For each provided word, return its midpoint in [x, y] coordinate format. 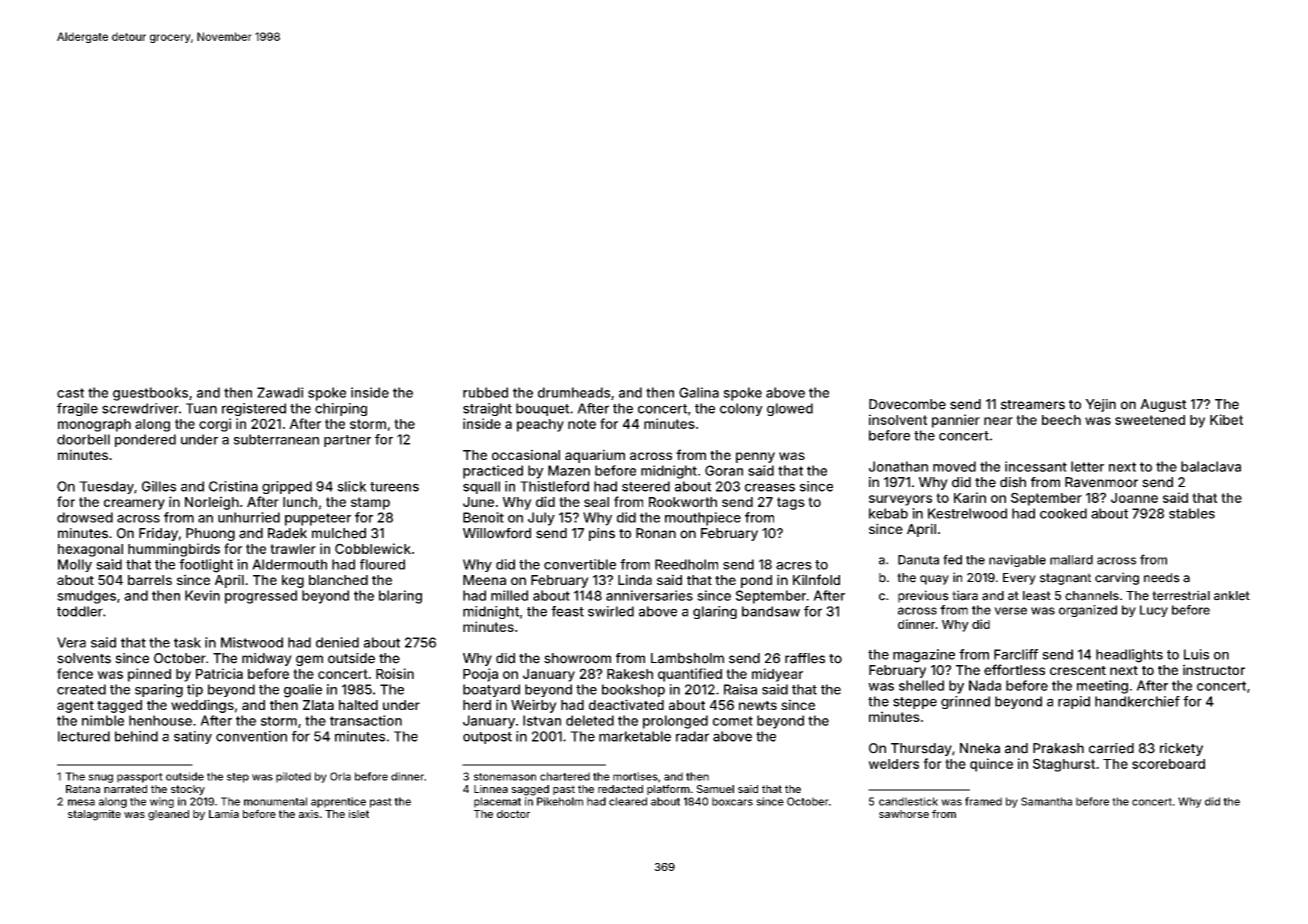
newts [758, 705]
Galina [699, 392]
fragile [77, 409]
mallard [1071, 560]
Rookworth [683, 502]
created [81, 689]
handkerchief [1137, 701]
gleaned [168, 815]
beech [1061, 420]
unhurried [249, 517]
